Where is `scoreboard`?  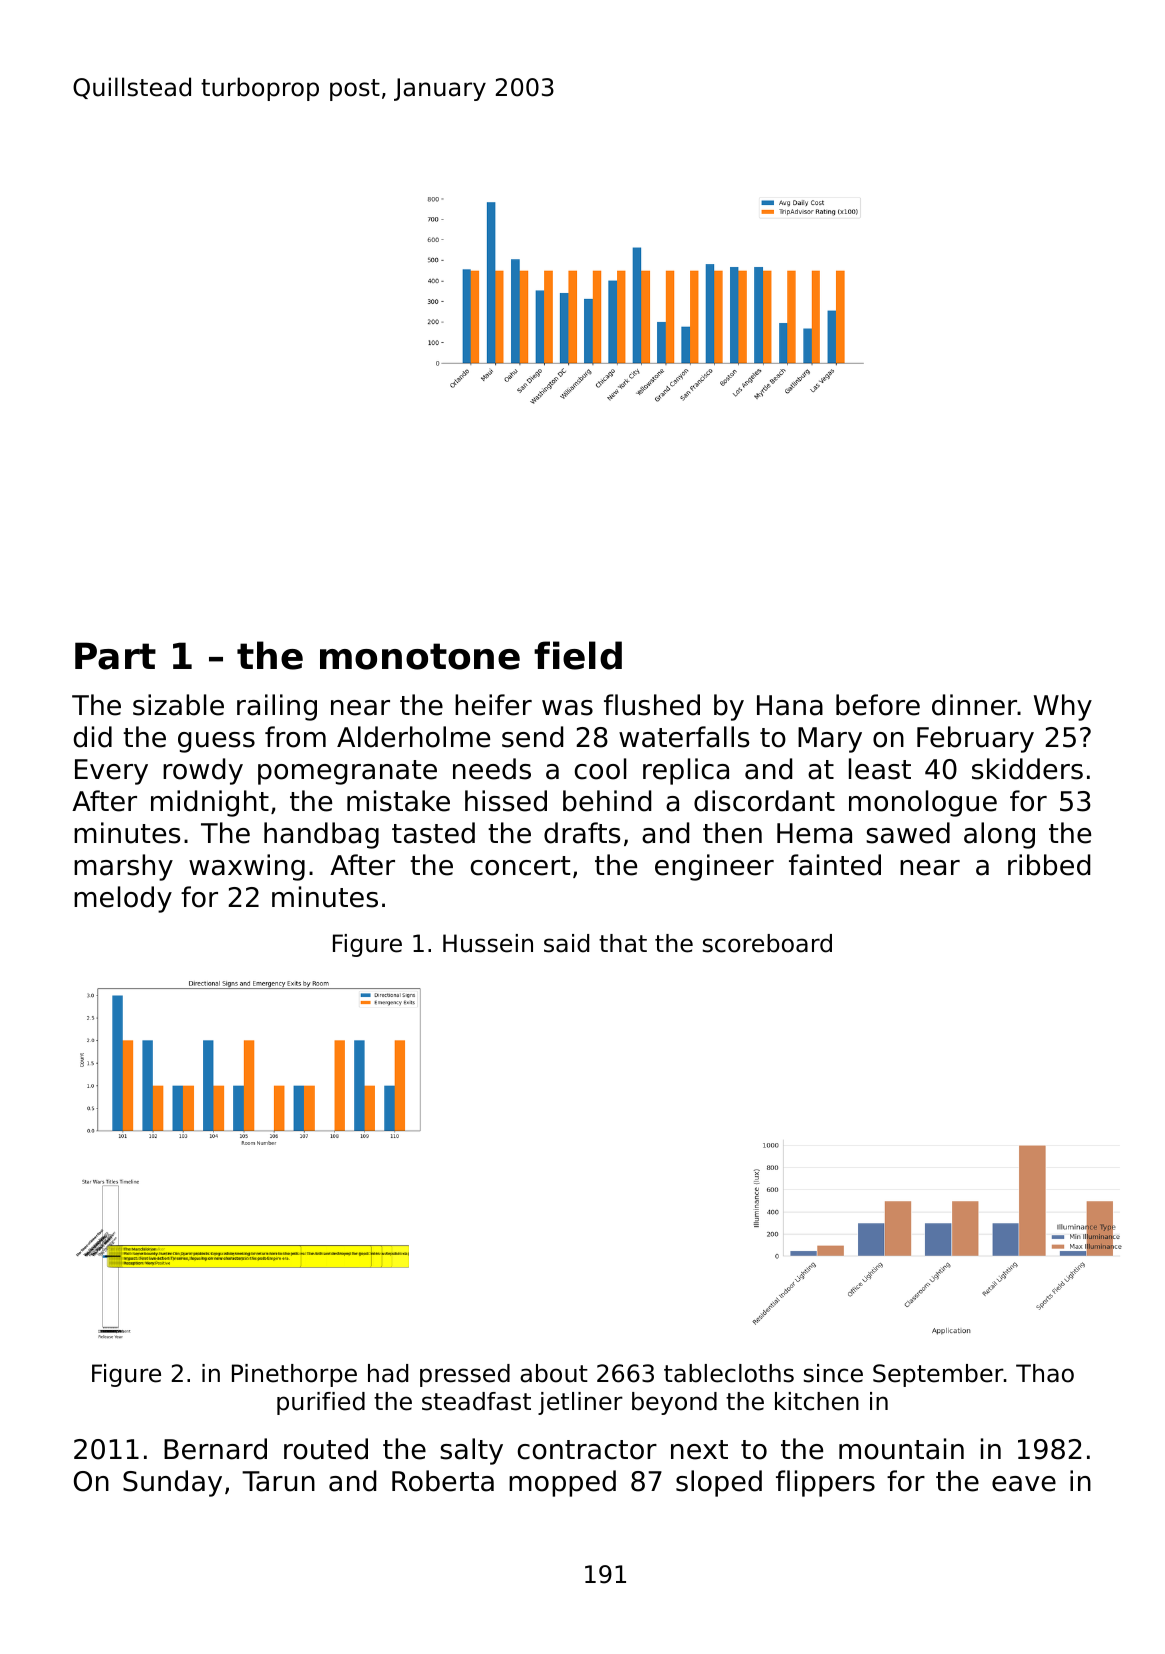 scoreboard is located at coordinates (767, 943).
